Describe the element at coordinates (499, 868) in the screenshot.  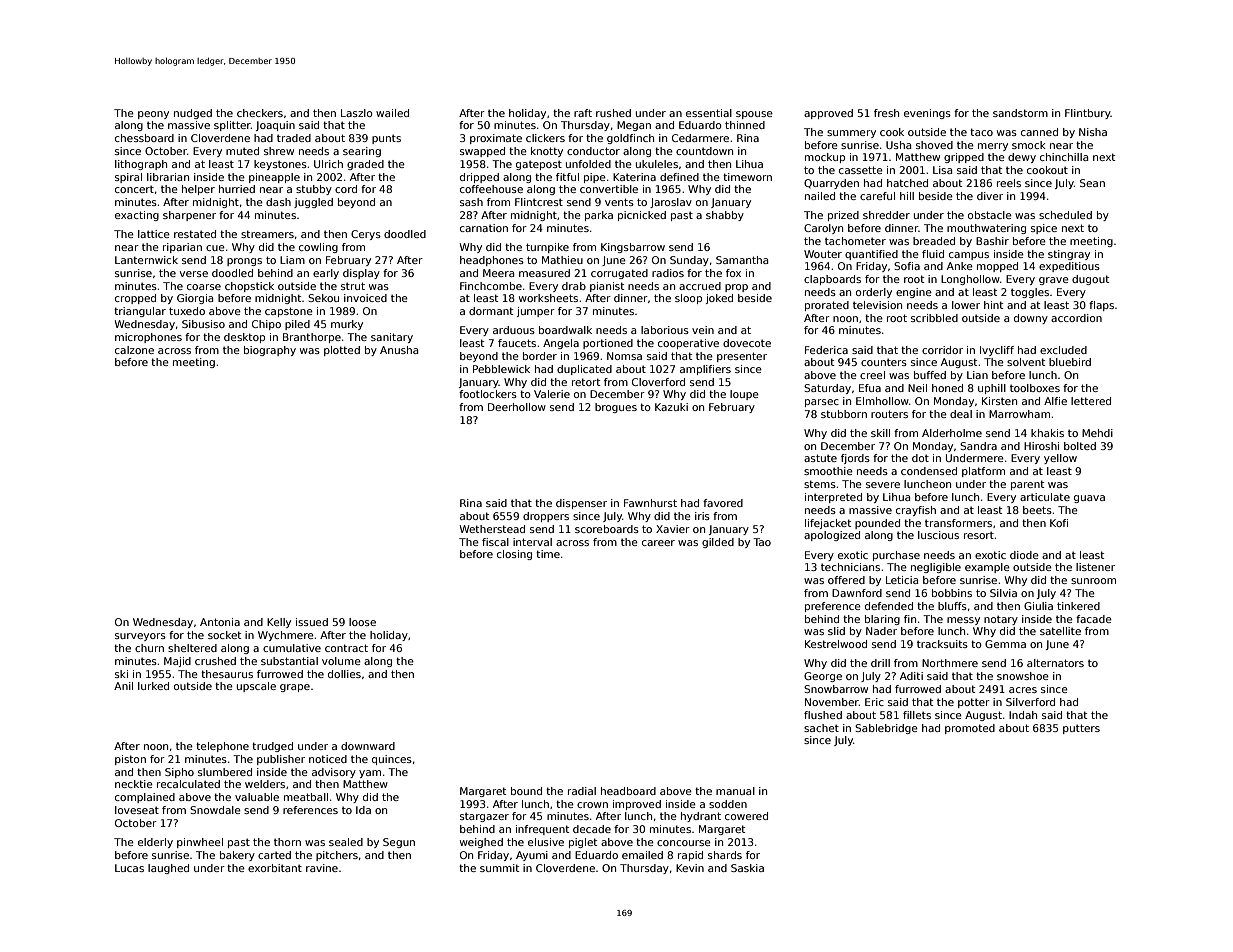
I see `summit` at that location.
